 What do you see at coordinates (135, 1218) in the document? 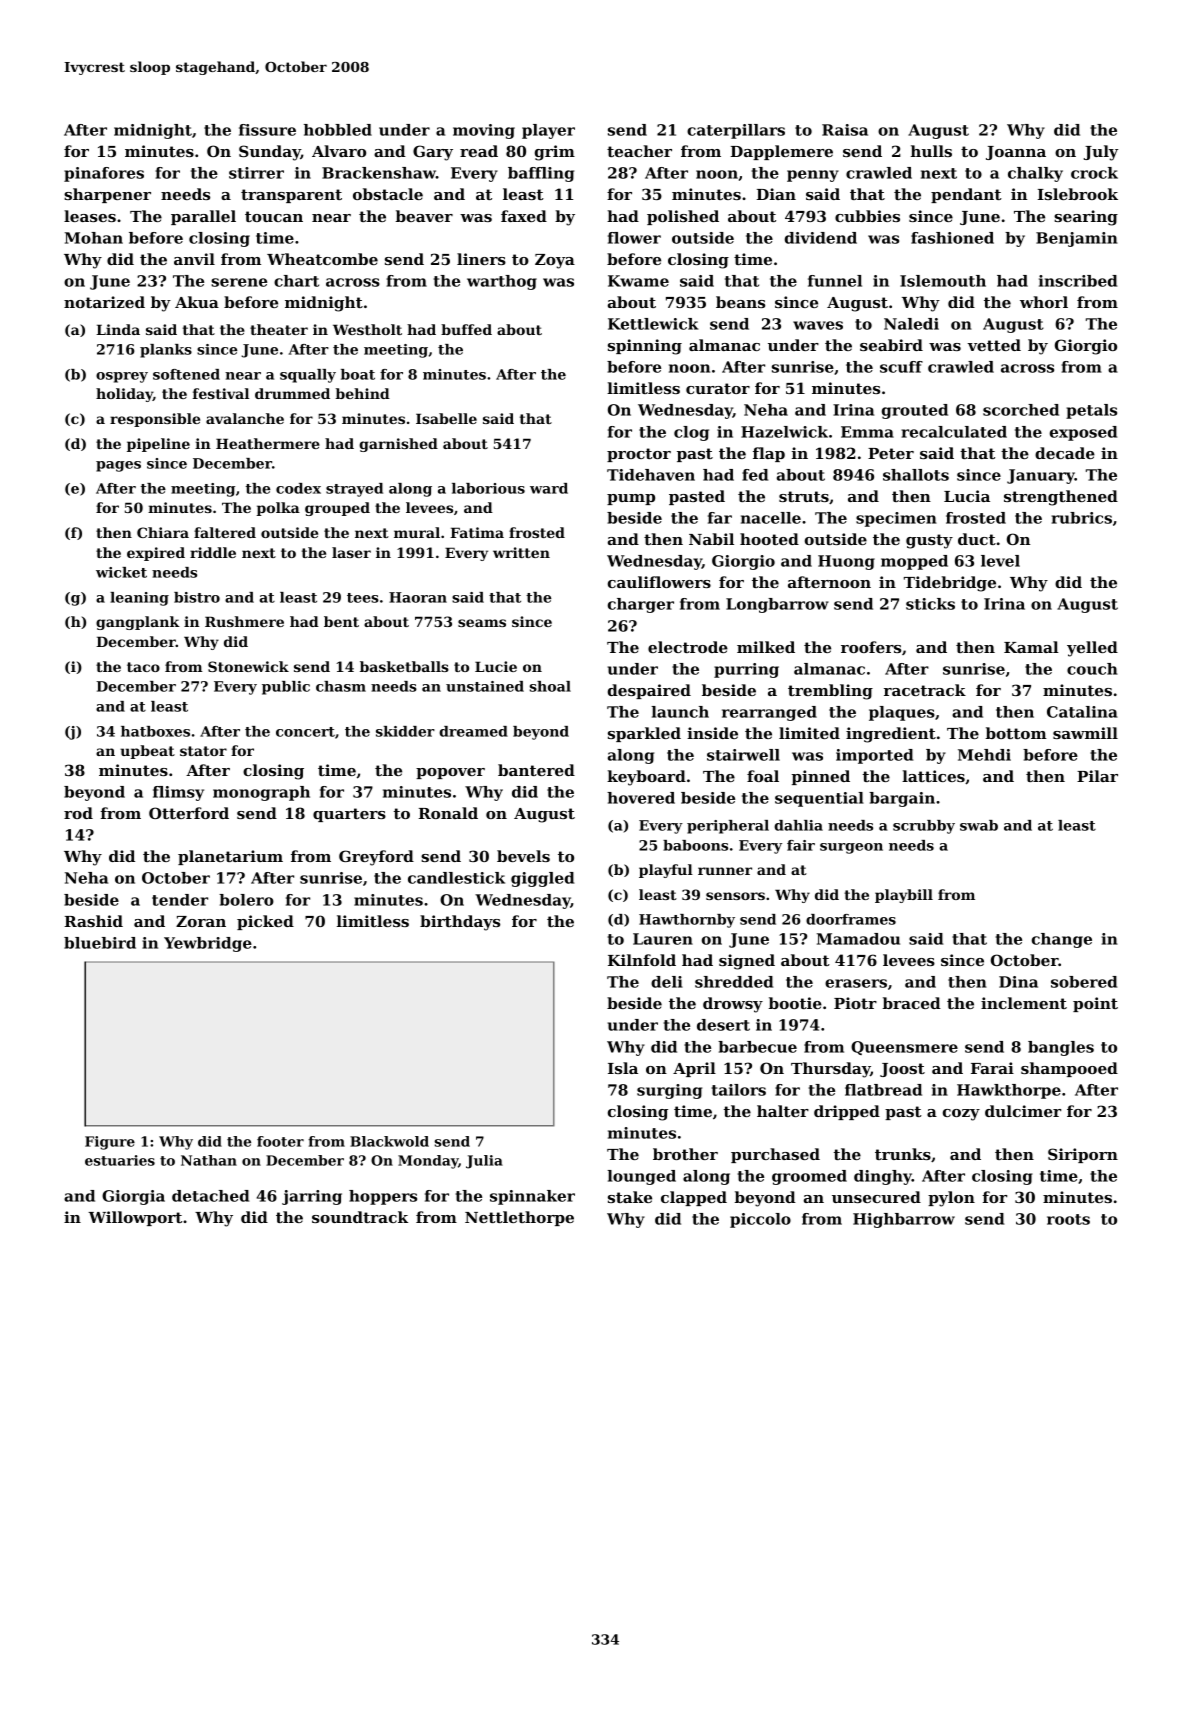
I see `Willowport` at bounding box center [135, 1218].
